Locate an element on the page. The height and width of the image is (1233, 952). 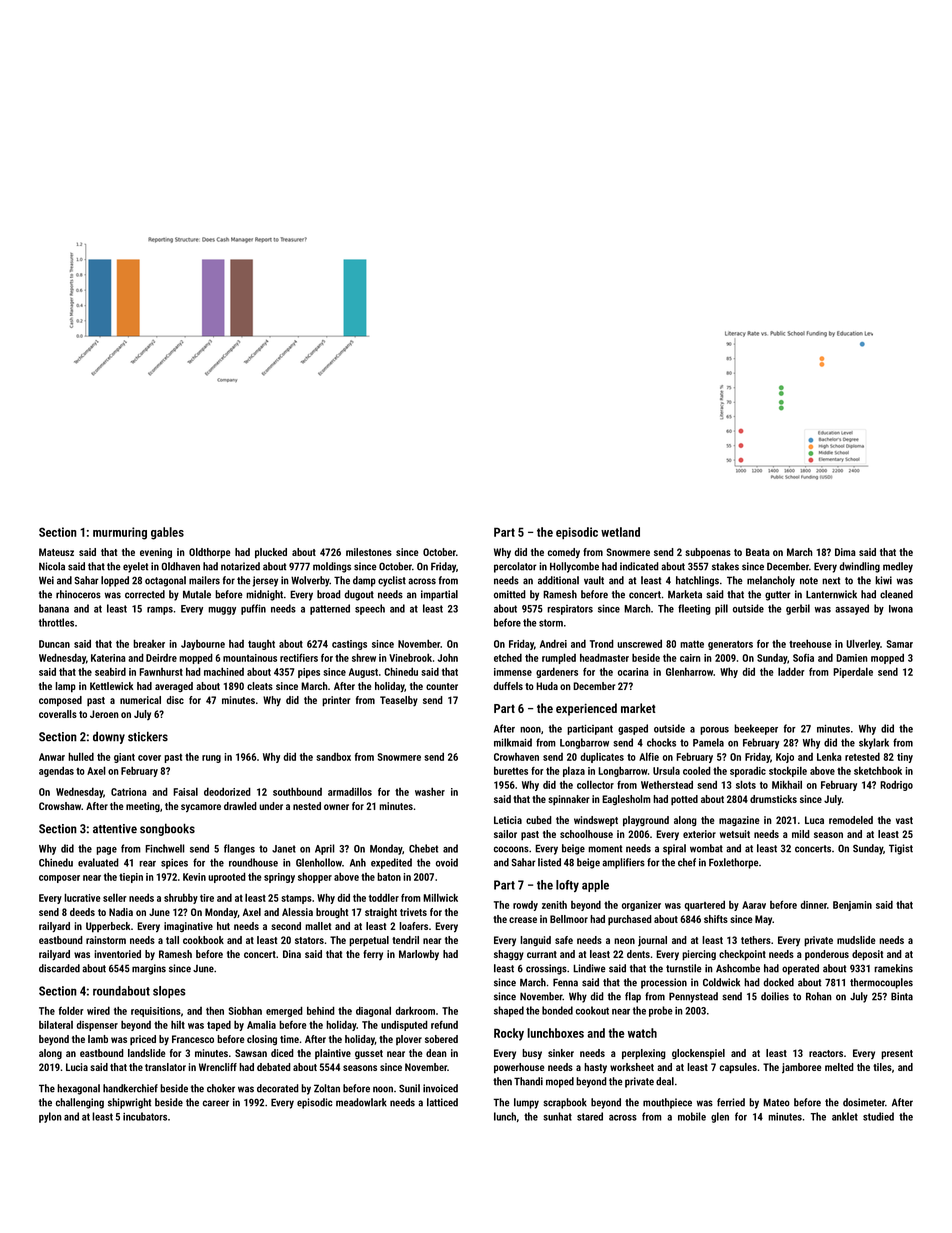
Dima is located at coordinates (845, 552).
